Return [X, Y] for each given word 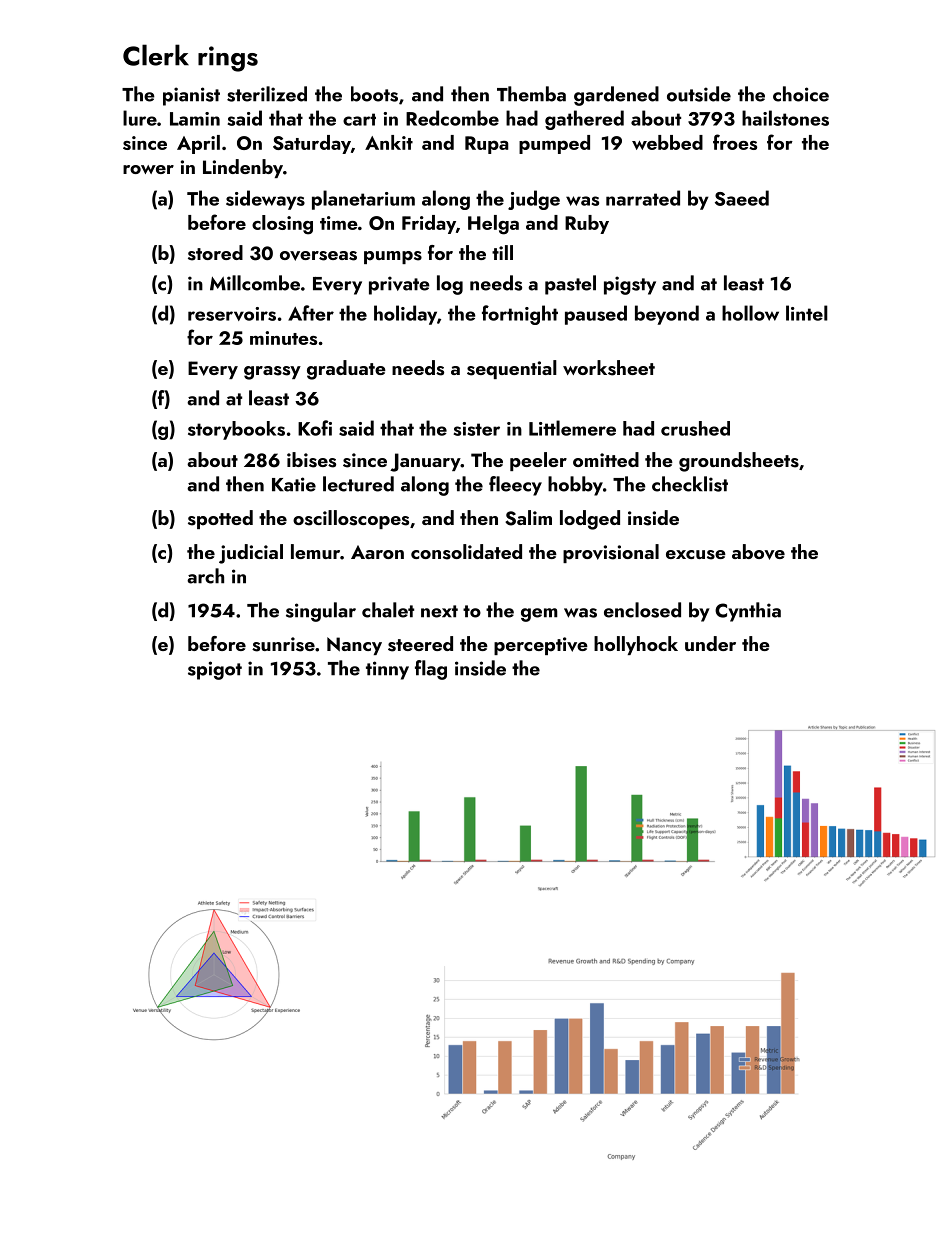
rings [228, 59]
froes [735, 142]
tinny [387, 670]
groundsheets [739, 462]
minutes [283, 338]
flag [431, 670]
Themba [531, 94]
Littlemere [572, 428]
